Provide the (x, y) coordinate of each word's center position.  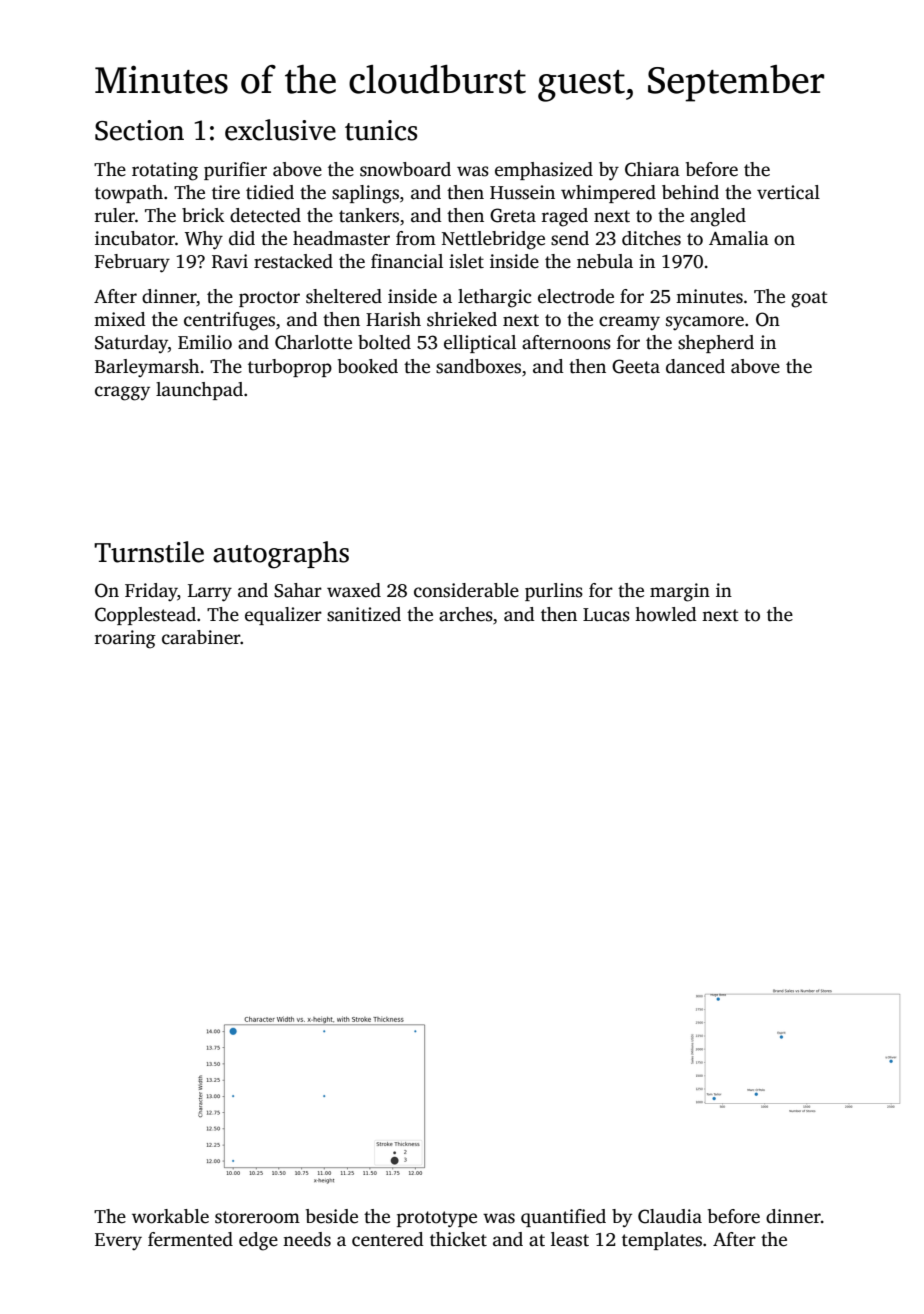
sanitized (364, 614)
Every (118, 1241)
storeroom (257, 1217)
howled (666, 614)
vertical (788, 192)
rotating (165, 171)
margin (680, 592)
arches (466, 614)
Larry (210, 593)
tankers (369, 215)
